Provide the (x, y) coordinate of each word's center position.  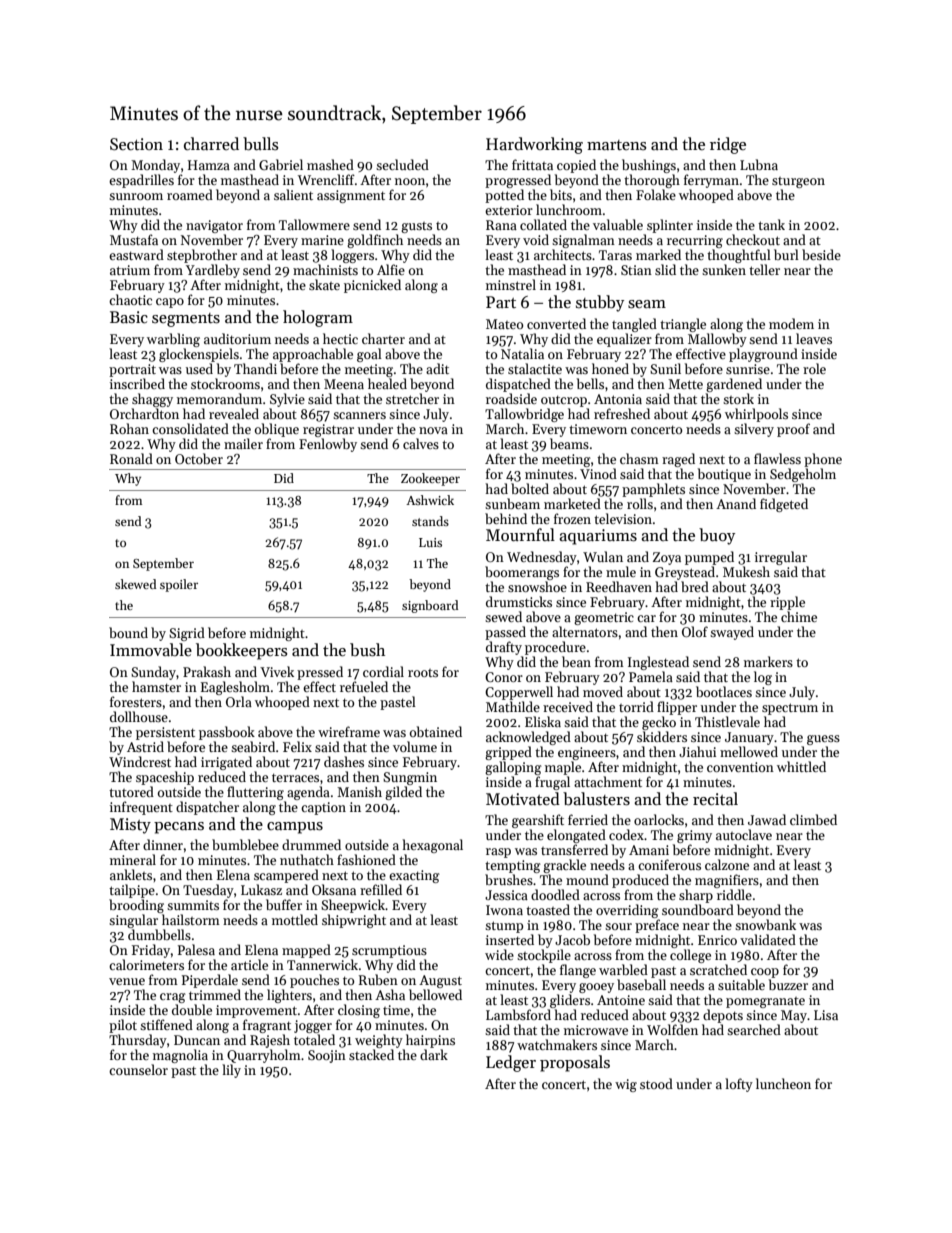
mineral (133, 859)
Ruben (378, 979)
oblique (277, 430)
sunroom (136, 196)
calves (421, 443)
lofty (739, 1085)
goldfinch (375, 241)
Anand (736, 503)
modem (791, 323)
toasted (548, 909)
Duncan (197, 1040)
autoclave (744, 834)
